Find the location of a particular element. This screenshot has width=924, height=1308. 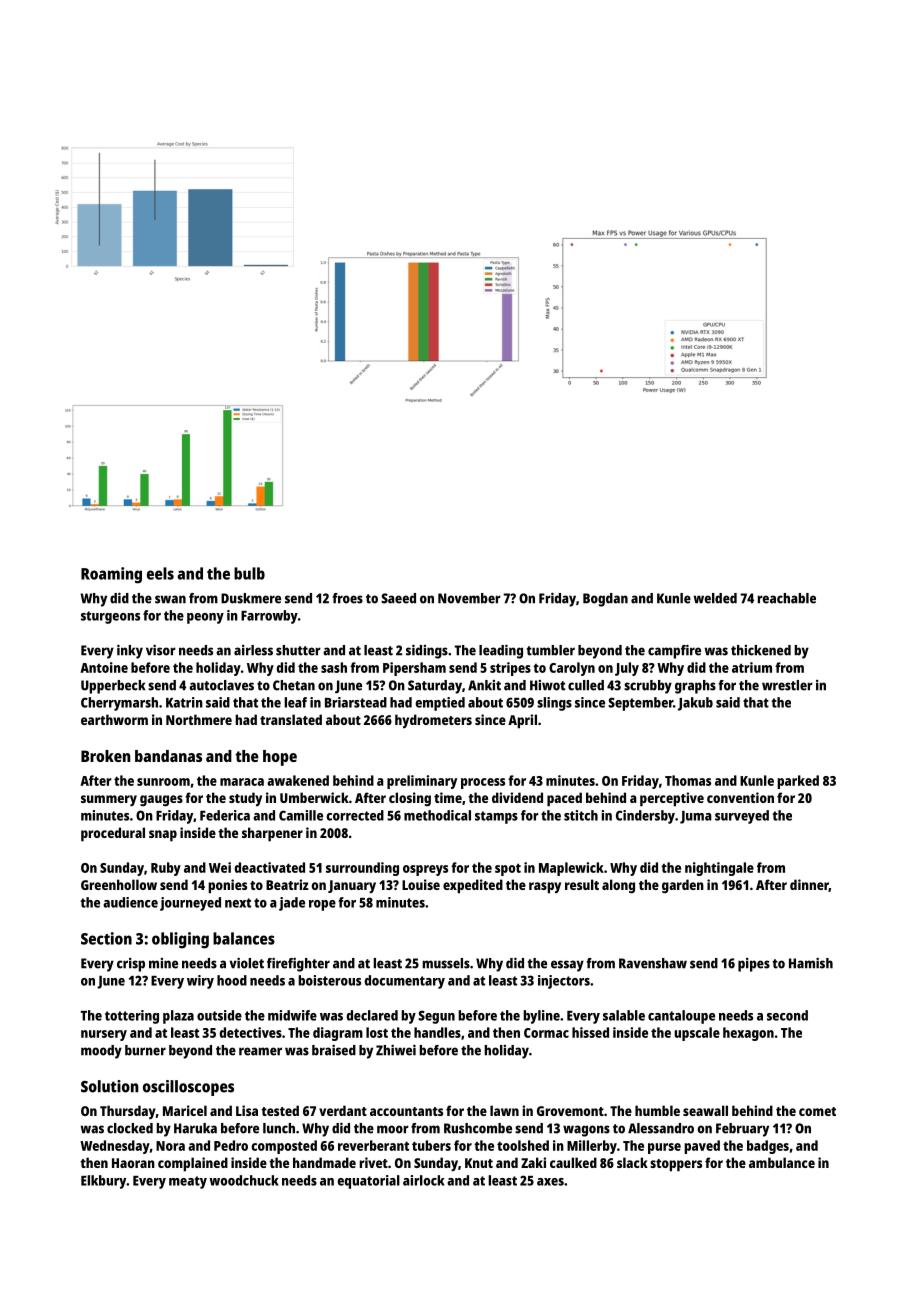

boisterous is located at coordinates (329, 980).
